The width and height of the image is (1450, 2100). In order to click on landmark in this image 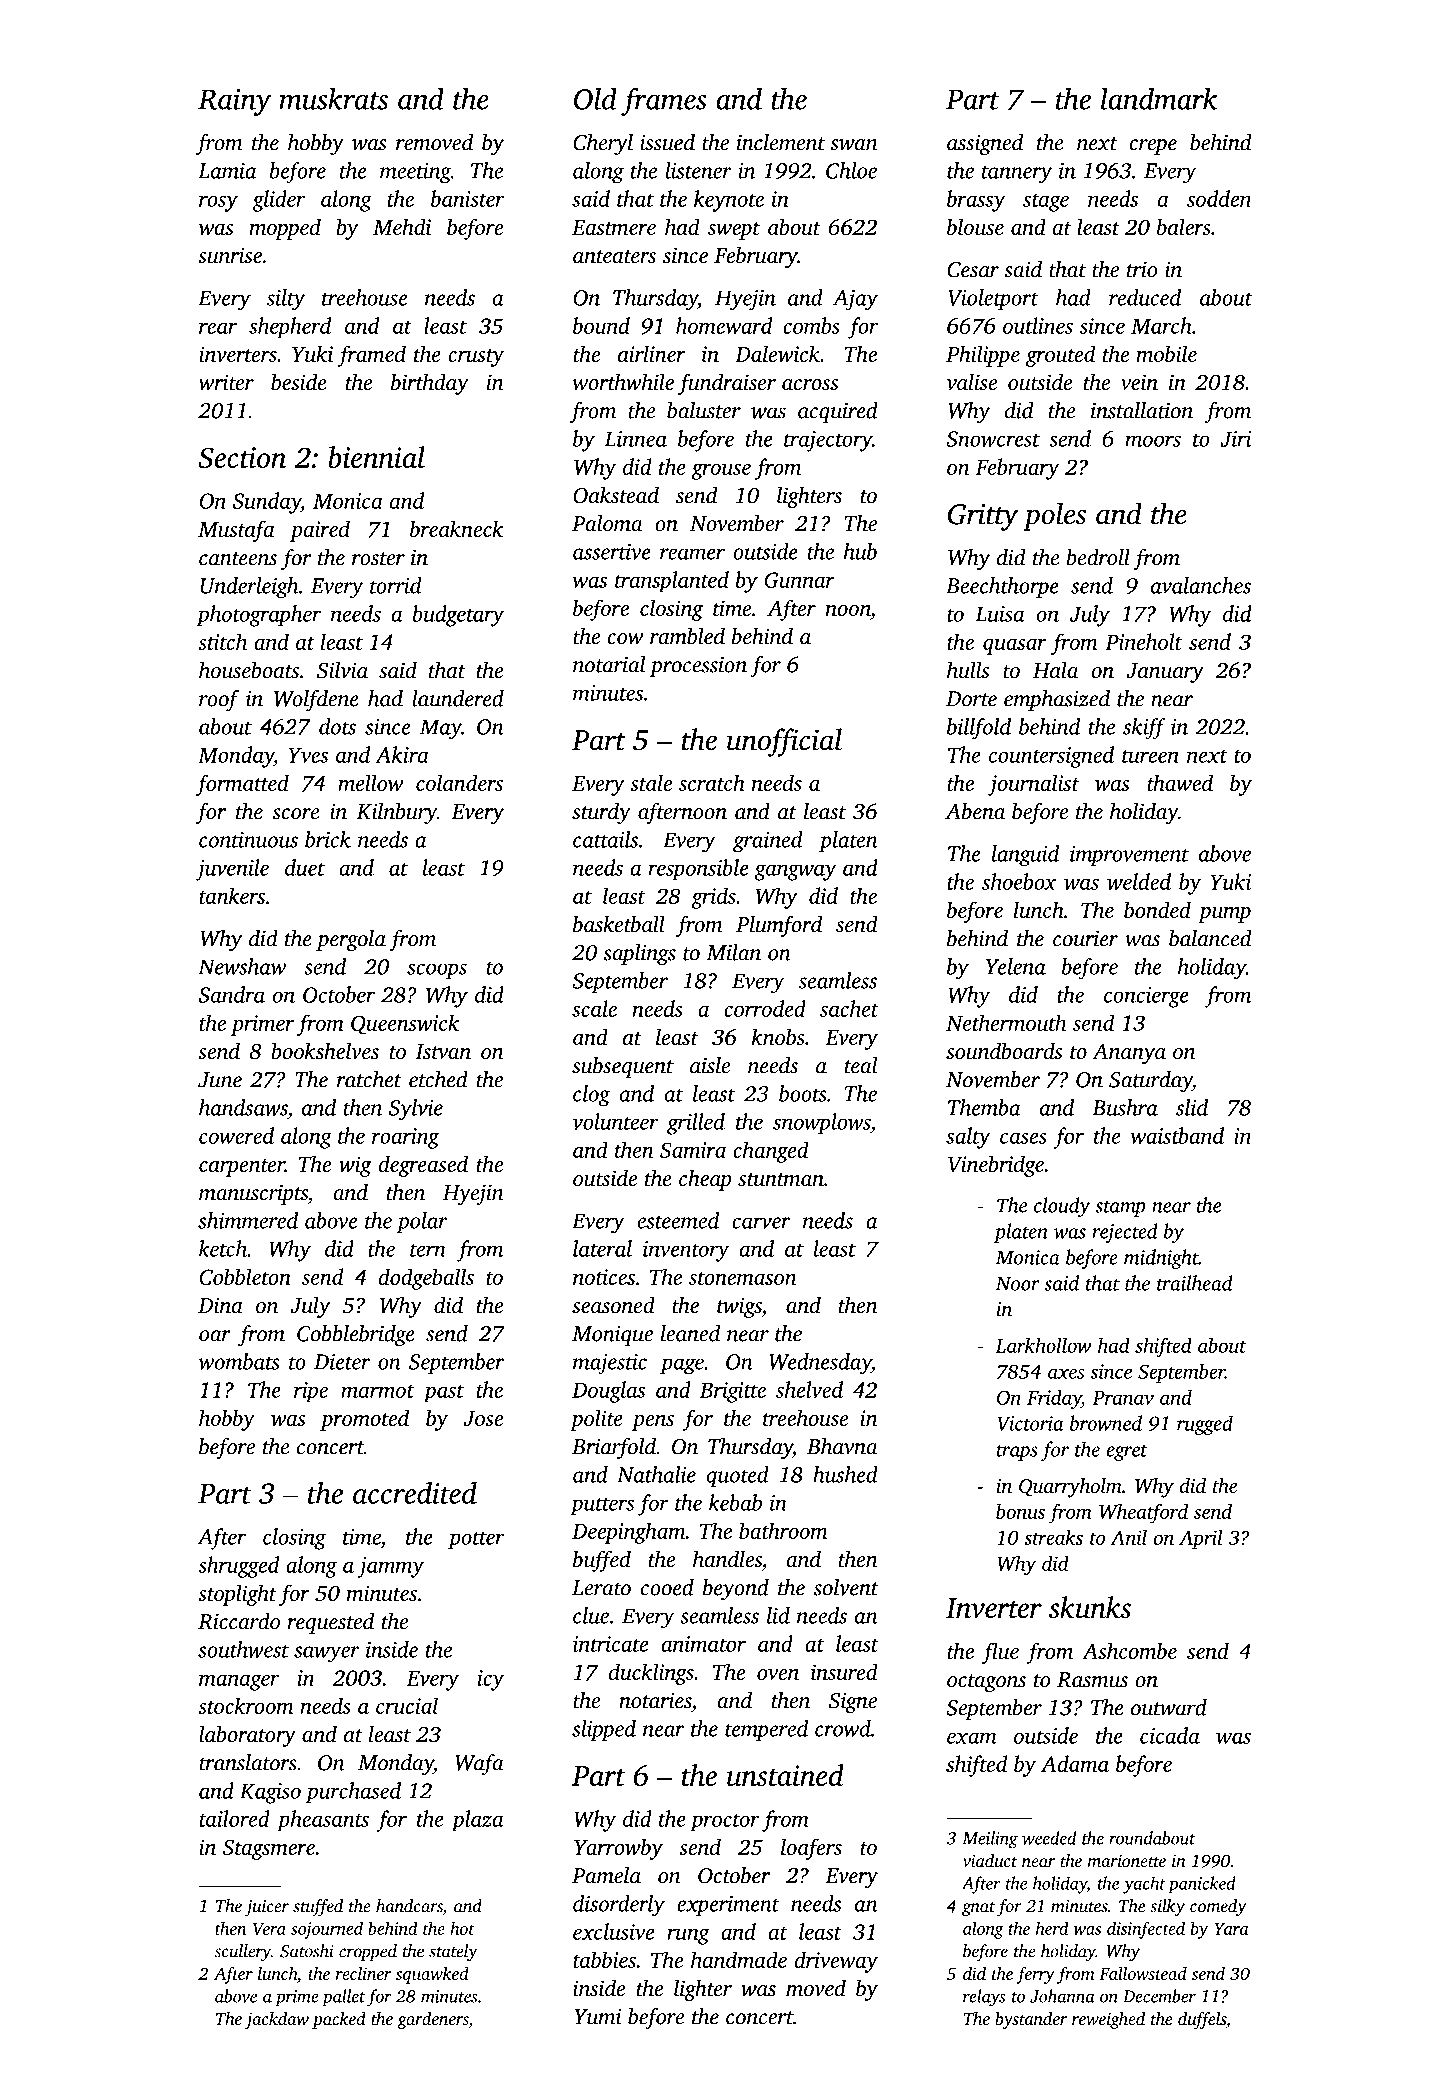, I will do `click(1159, 98)`.
